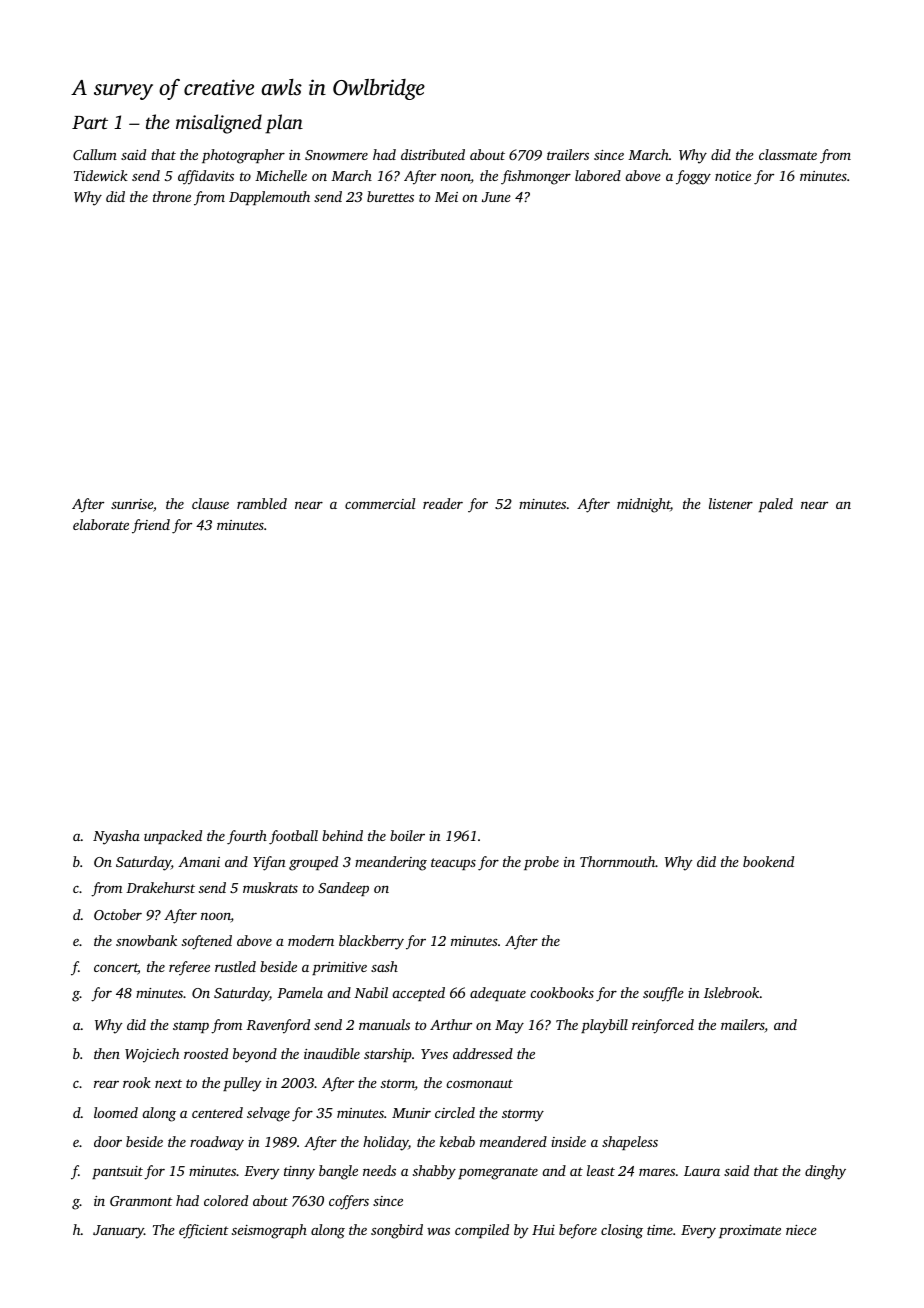  What do you see at coordinates (617, 861) in the document?
I see `Thornmouth` at bounding box center [617, 861].
